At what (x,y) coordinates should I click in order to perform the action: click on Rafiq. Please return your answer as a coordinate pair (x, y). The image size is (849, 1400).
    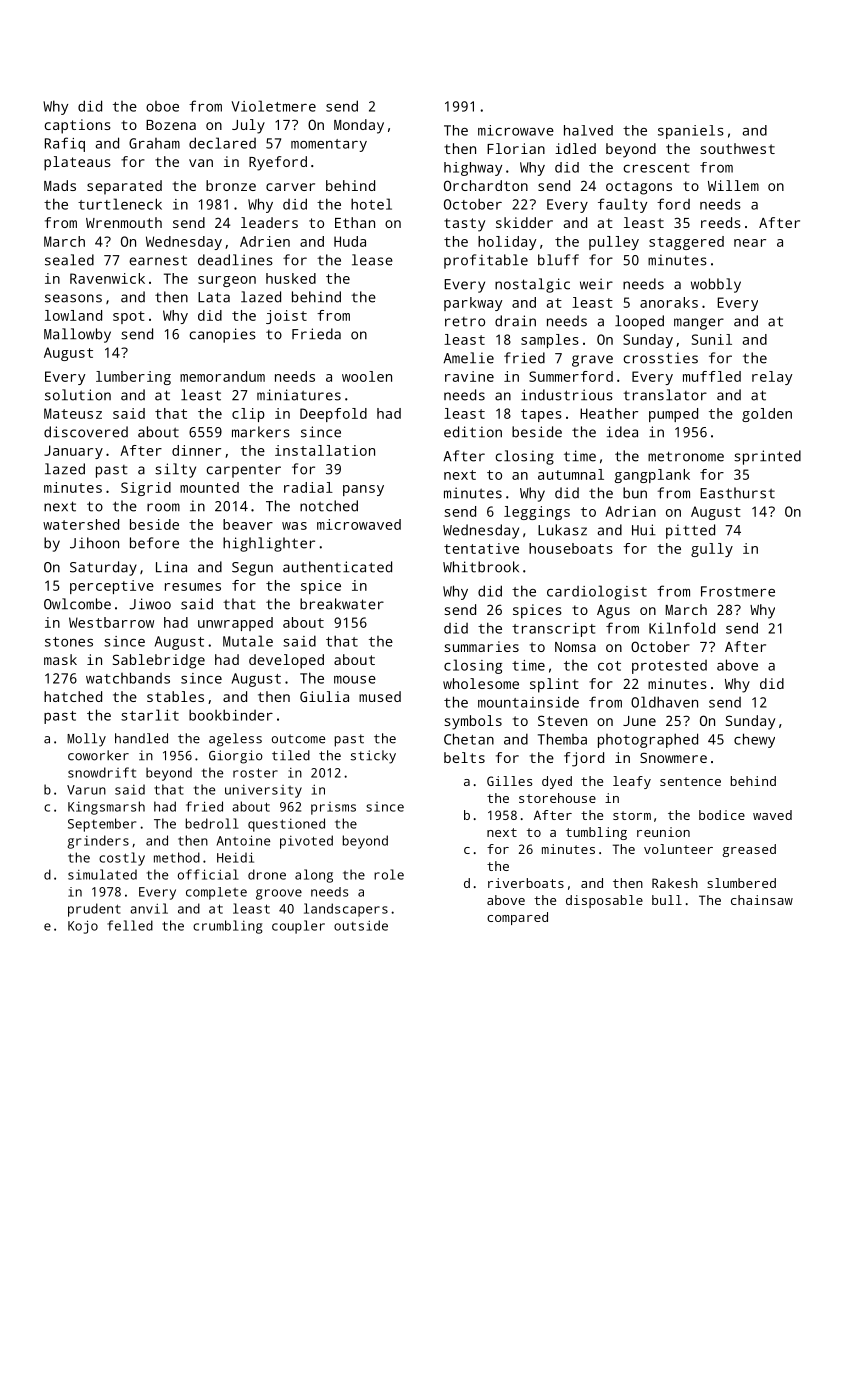
    Looking at the image, I should click on (65, 144).
